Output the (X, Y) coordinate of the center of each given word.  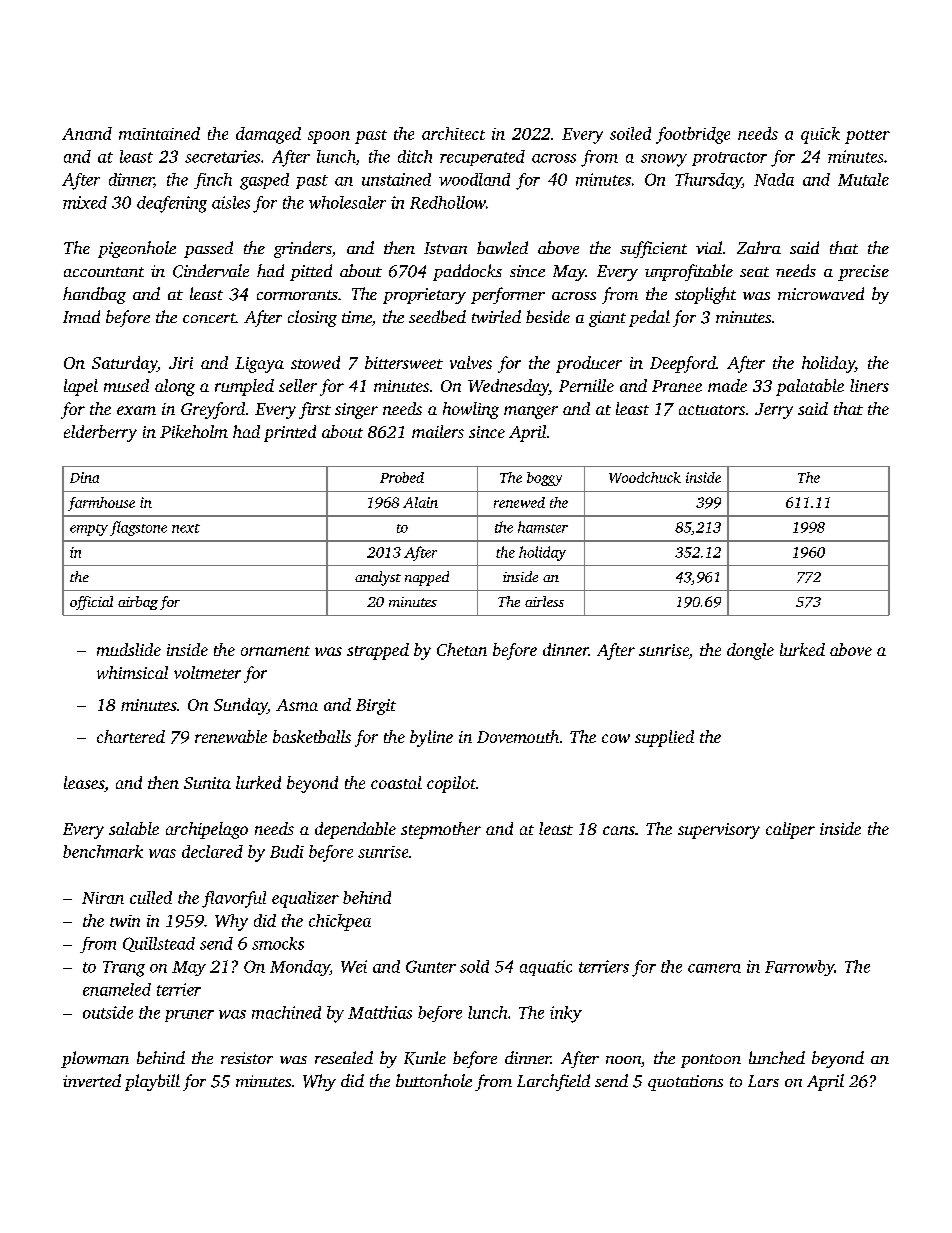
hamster (543, 527)
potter (867, 137)
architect (453, 133)
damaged (268, 135)
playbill (152, 1082)
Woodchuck (645, 477)
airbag (138, 603)
